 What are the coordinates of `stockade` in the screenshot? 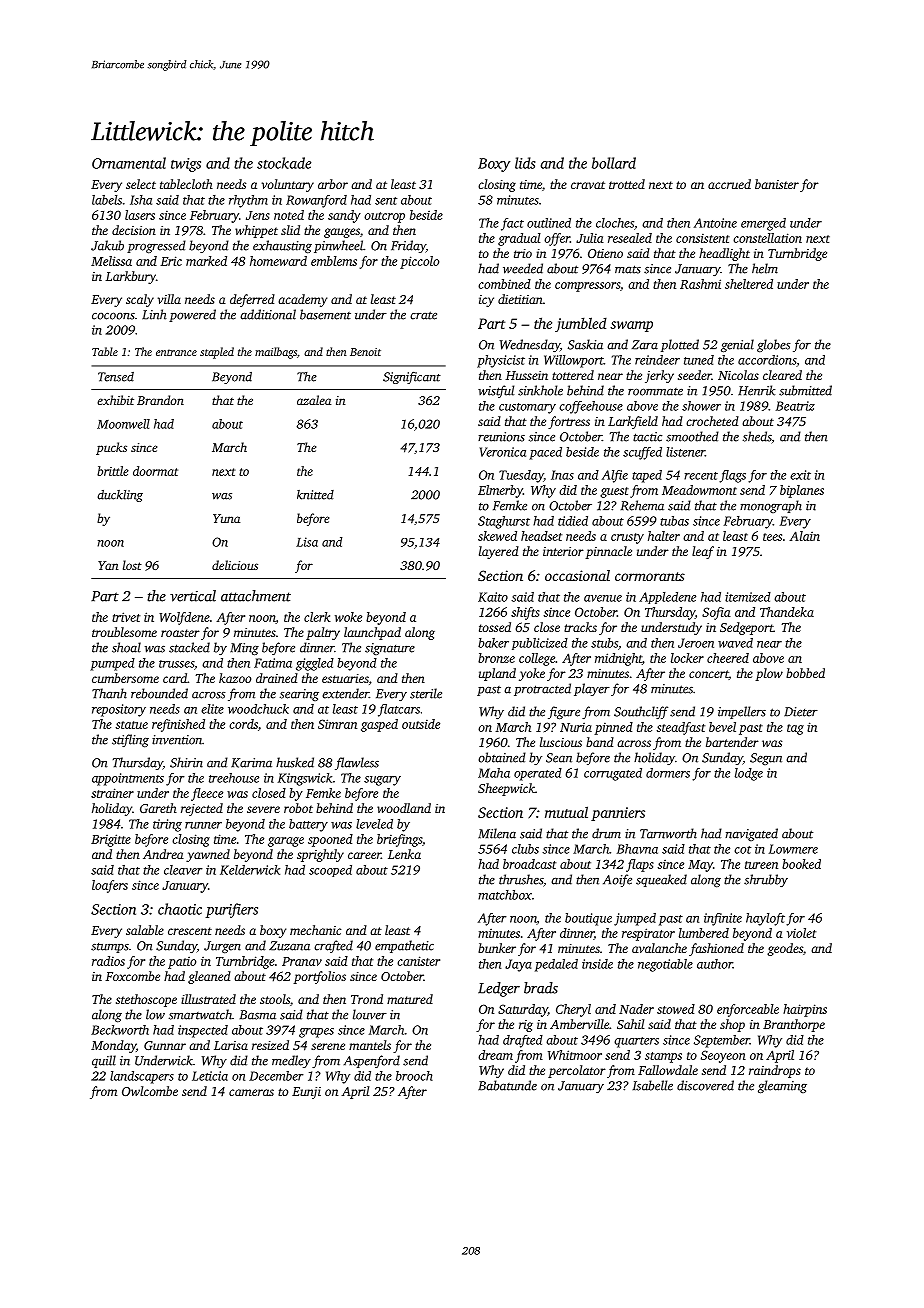 It's located at (284, 163).
